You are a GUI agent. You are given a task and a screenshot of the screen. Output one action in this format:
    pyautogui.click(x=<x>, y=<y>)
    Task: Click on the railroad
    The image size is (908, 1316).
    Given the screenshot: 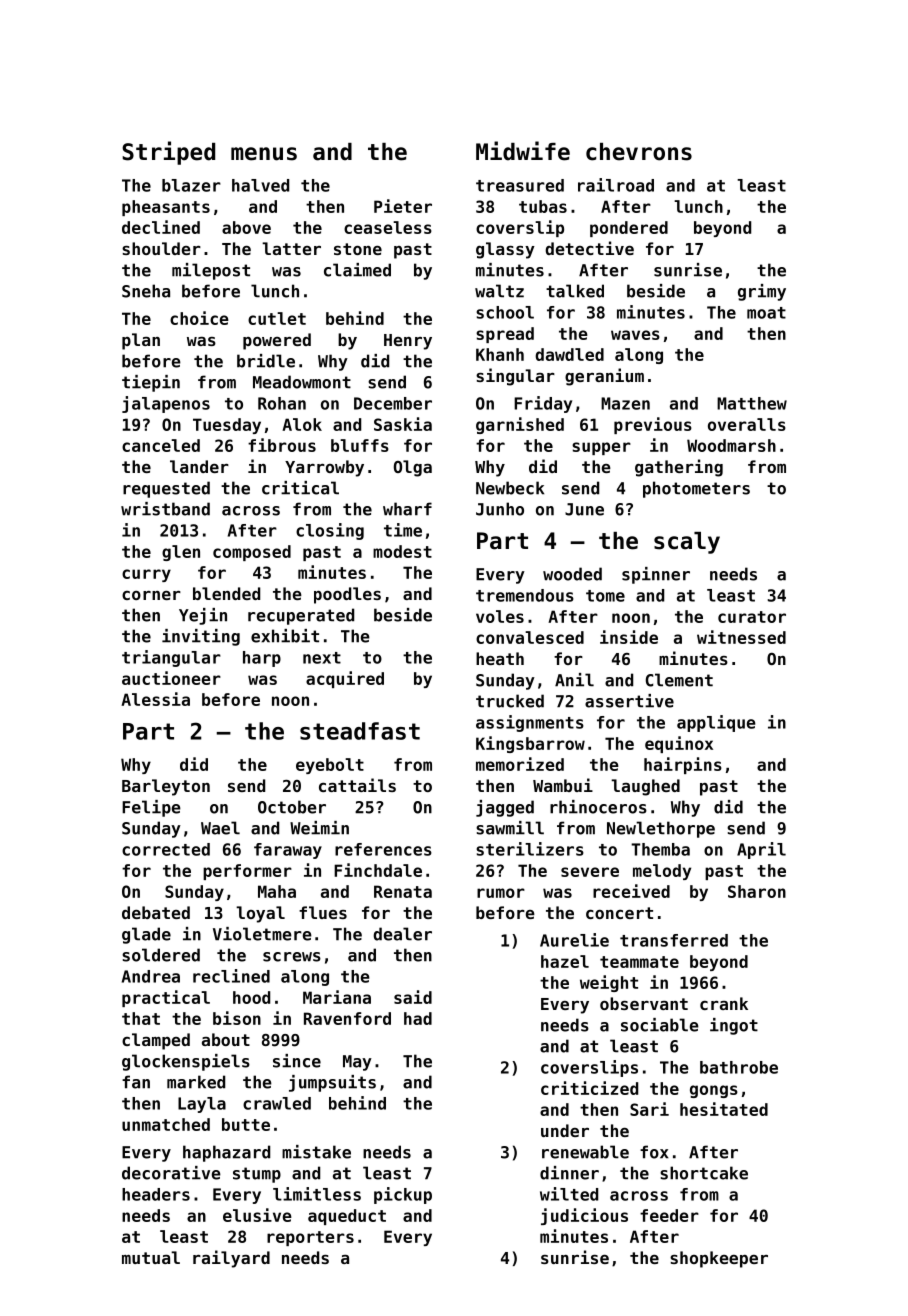 What is the action you would take?
    pyautogui.click(x=616, y=185)
